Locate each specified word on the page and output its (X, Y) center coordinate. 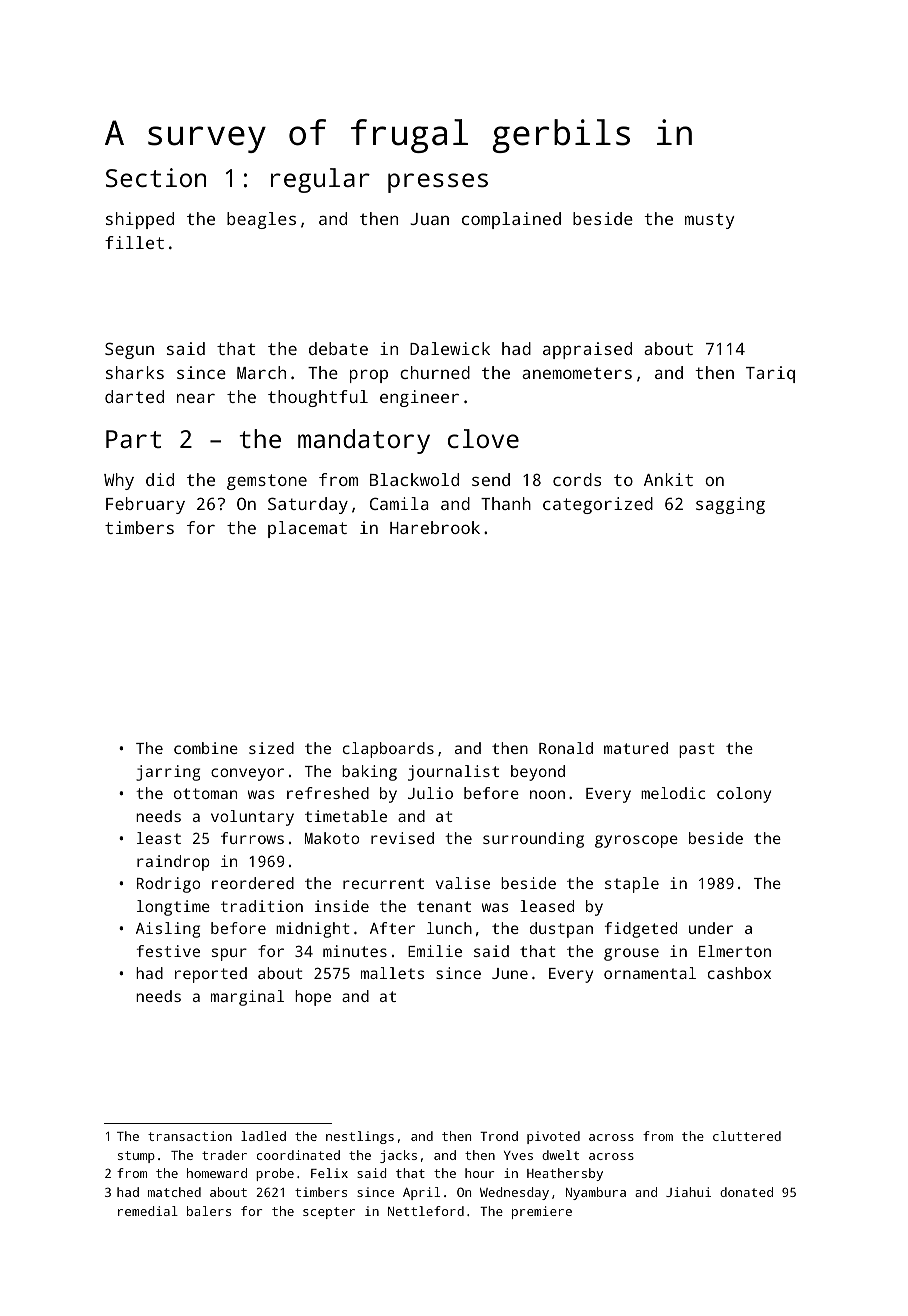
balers (209, 1211)
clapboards (388, 750)
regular (320, 180)
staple (632, 885)
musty (710, 221)
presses (438, 183)
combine (206, 748)
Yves (518, 1155)
